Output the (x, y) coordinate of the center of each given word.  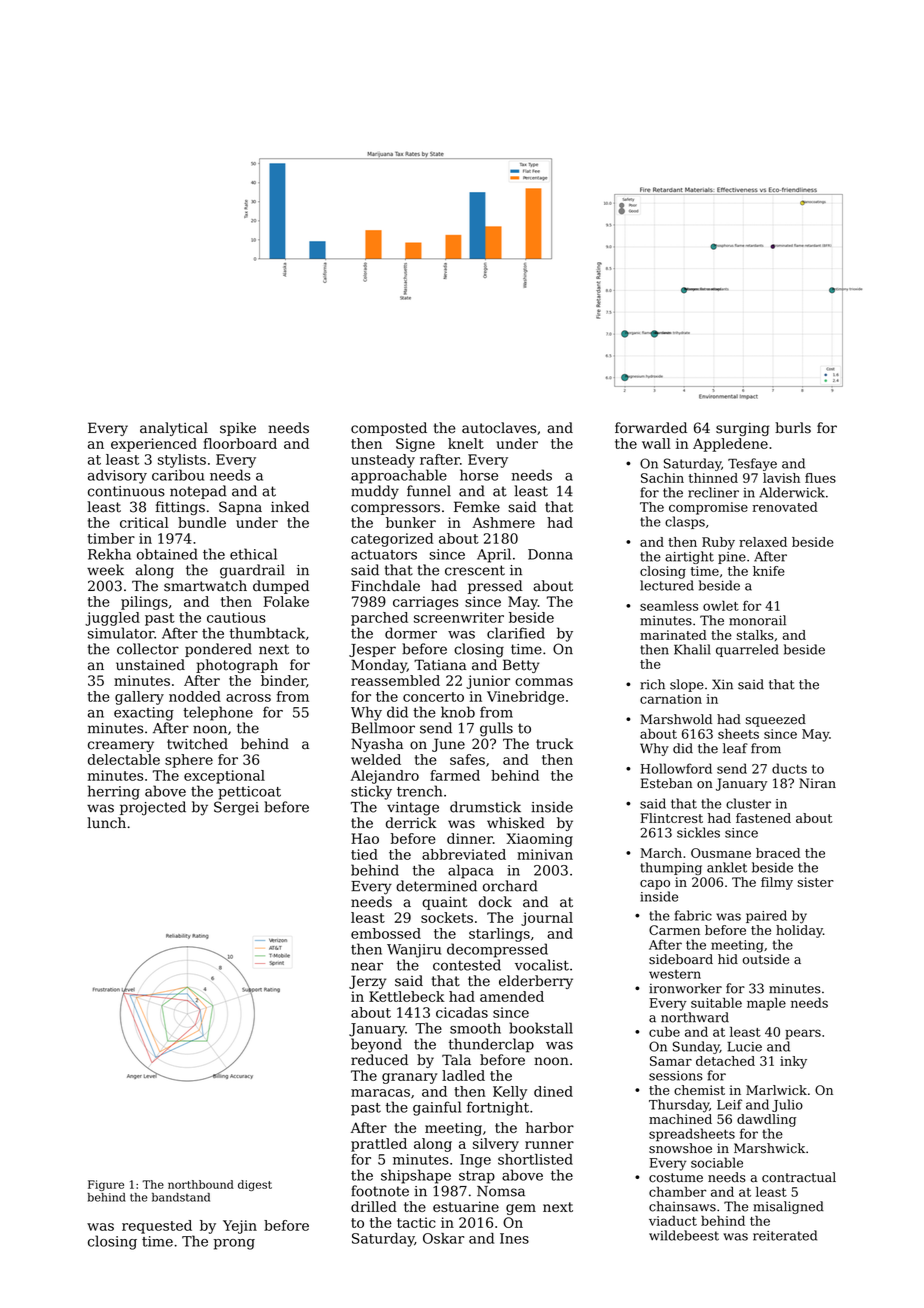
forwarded (651, 428)
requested (157, 1227)
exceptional (224, 777)
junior (488, 682)
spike (238, 429)
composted (389, 429)
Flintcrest (672, 818)
